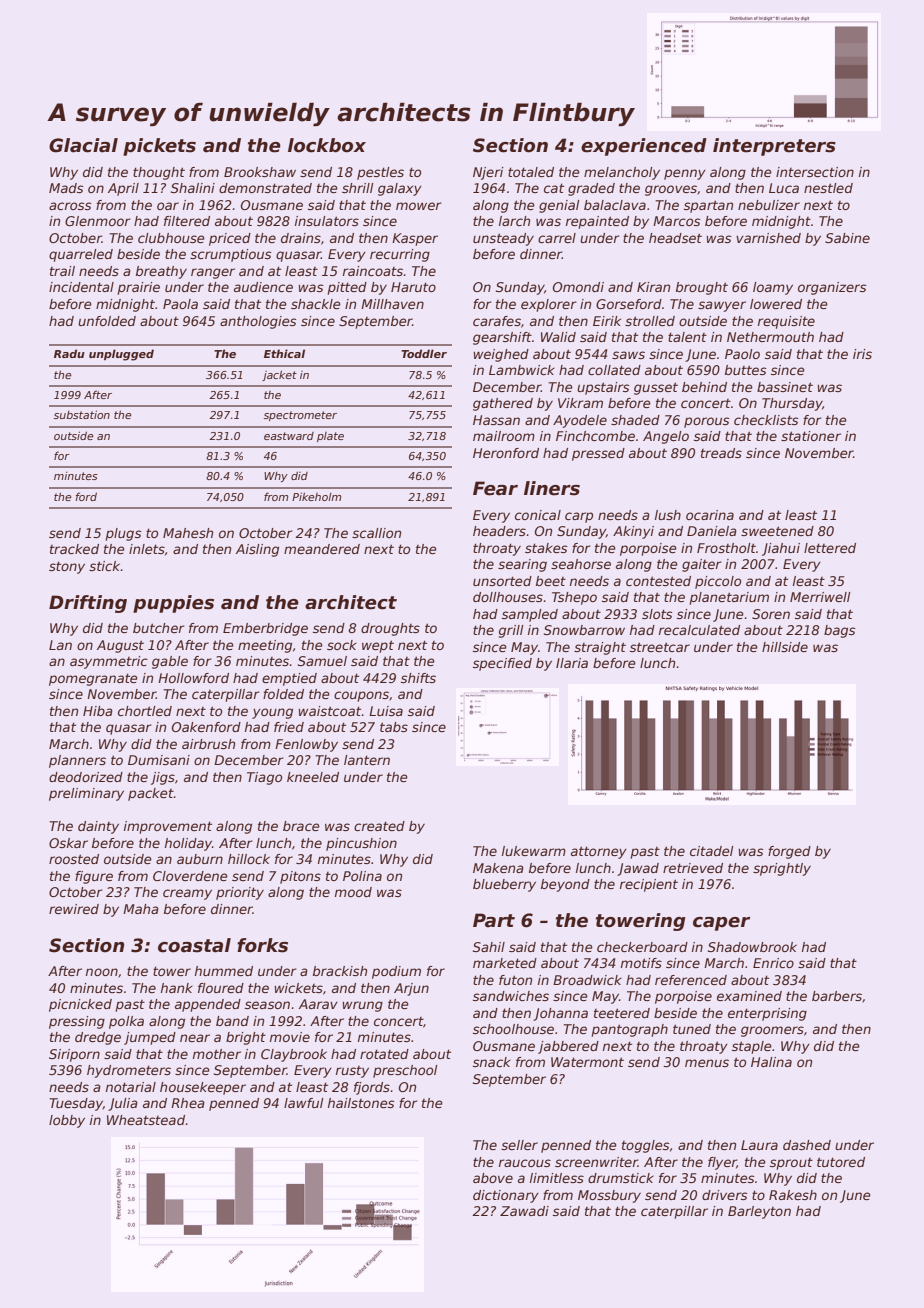 The height and width of the document is (1308, 924). I want to click on recalculated, so click(699, 630).
